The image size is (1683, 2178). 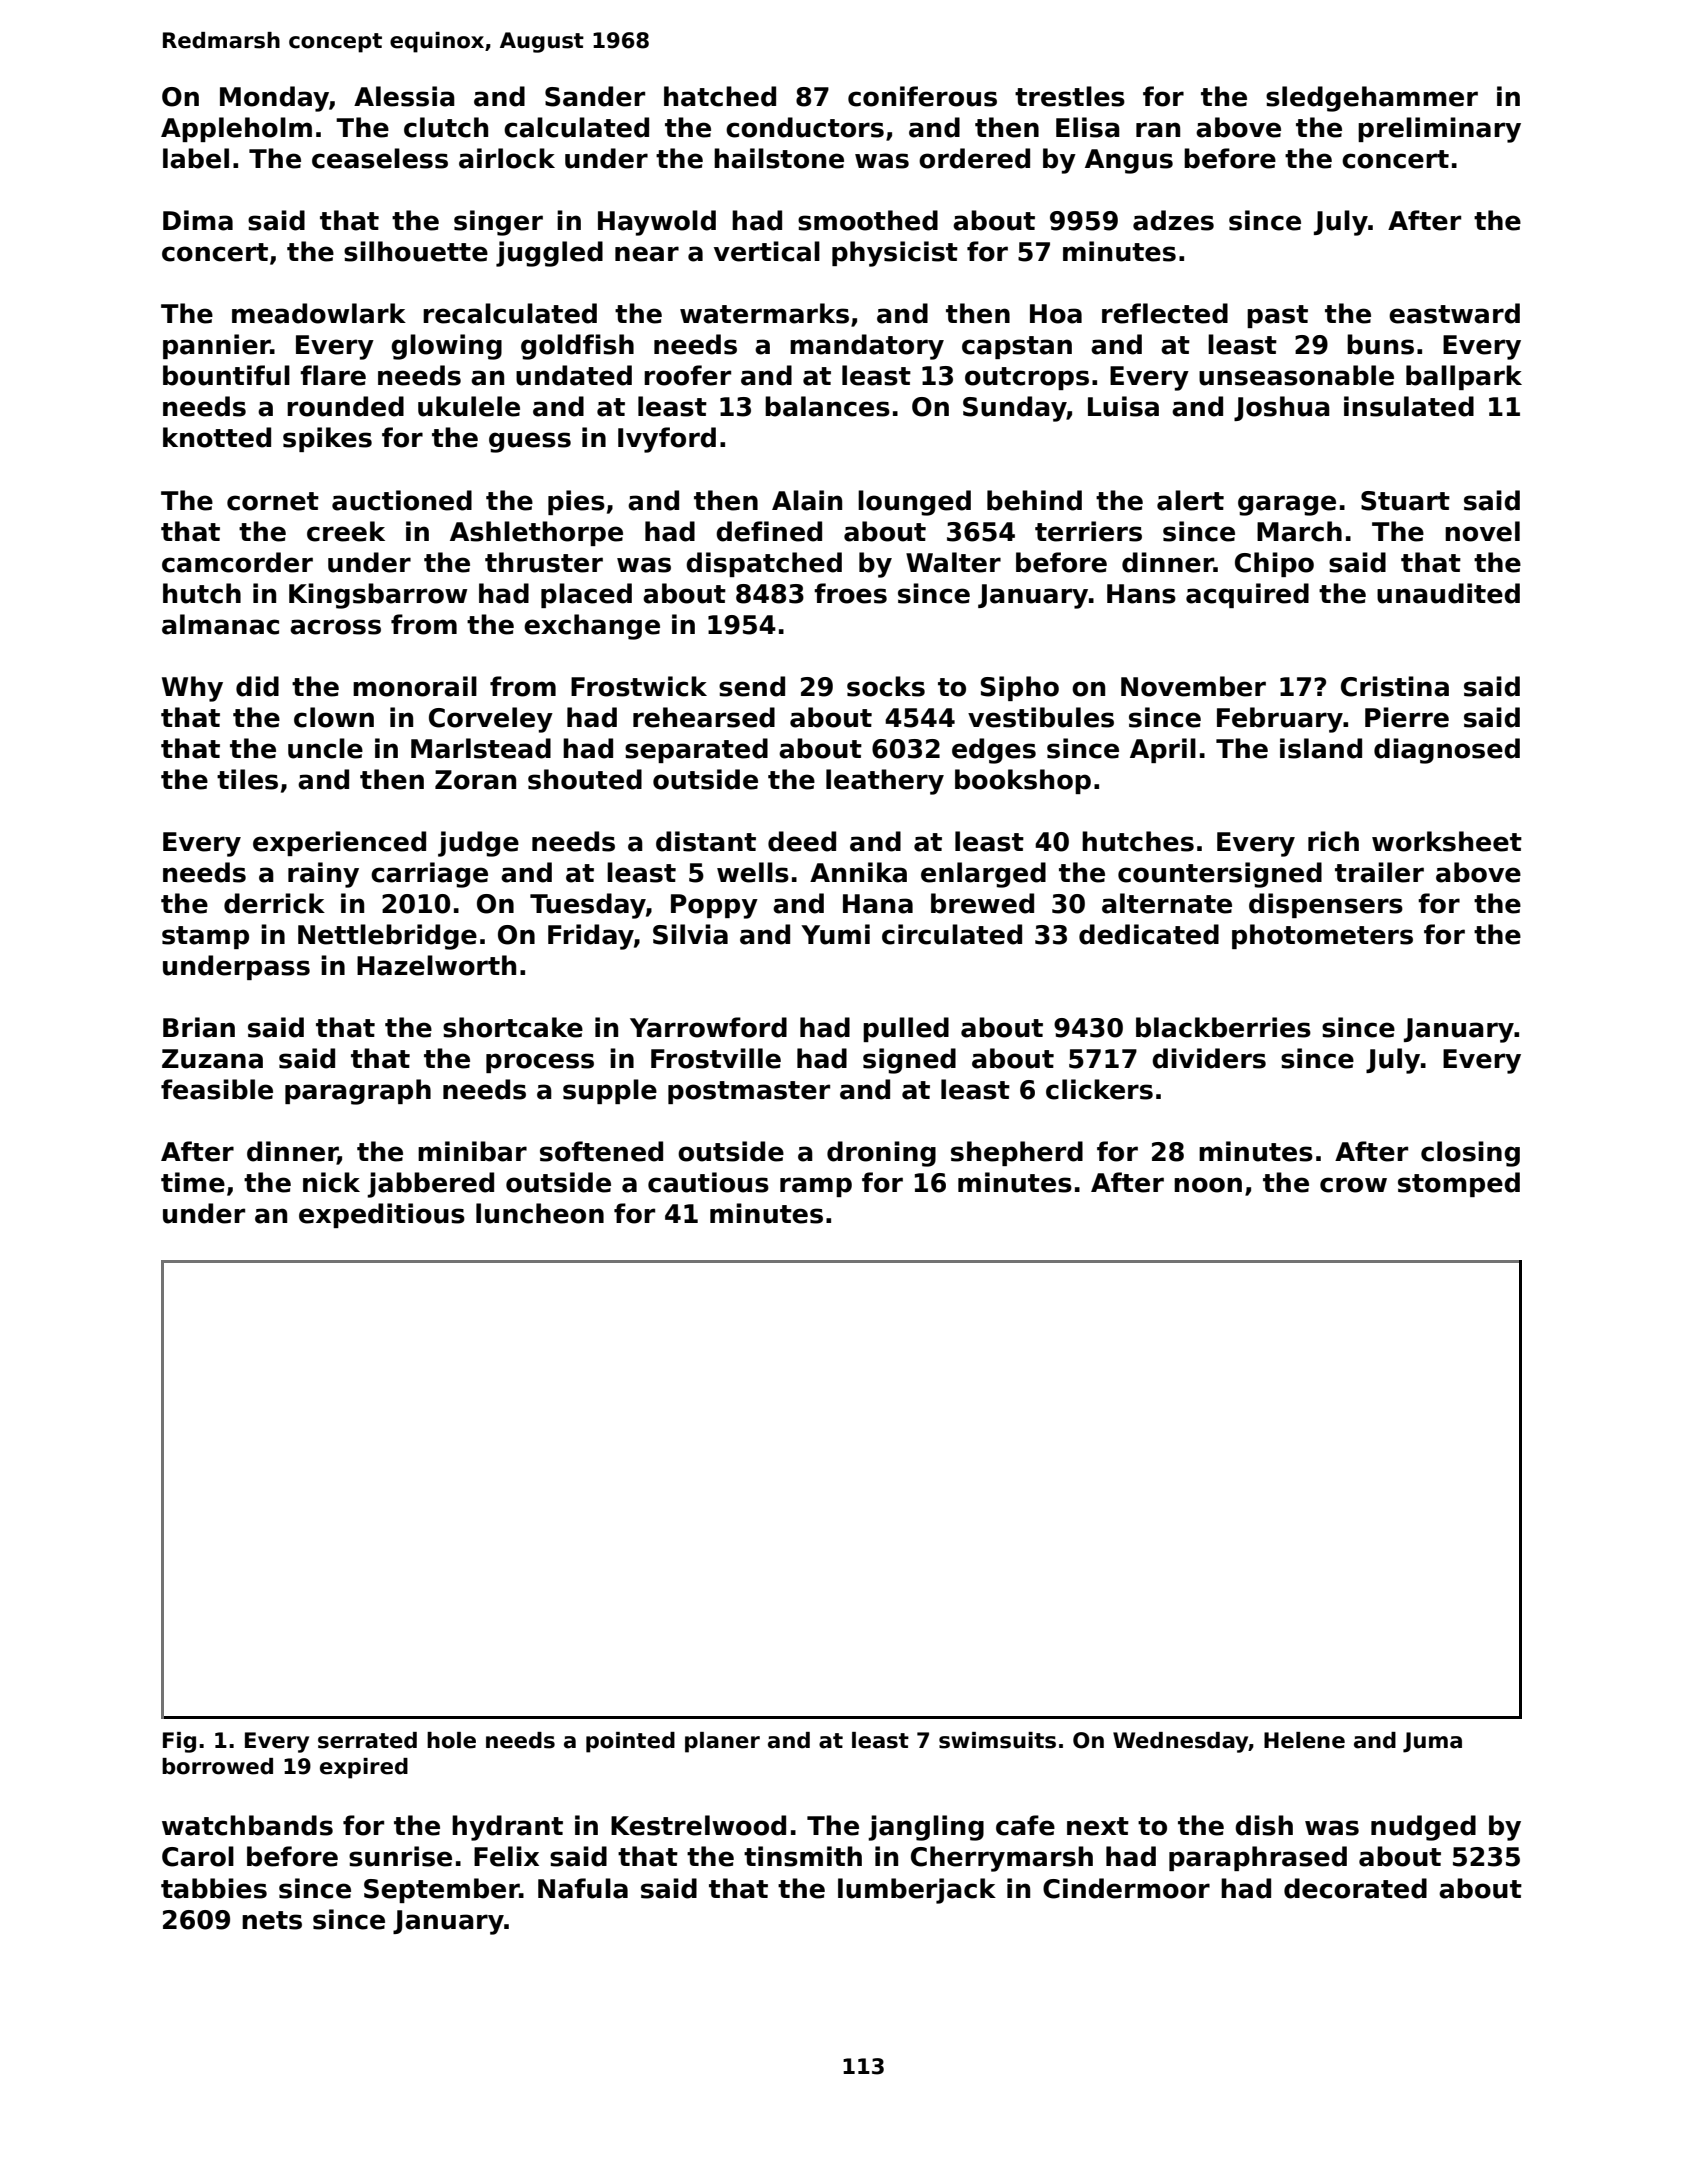 I want to click on serrated, so click(x=367, y=1740).
